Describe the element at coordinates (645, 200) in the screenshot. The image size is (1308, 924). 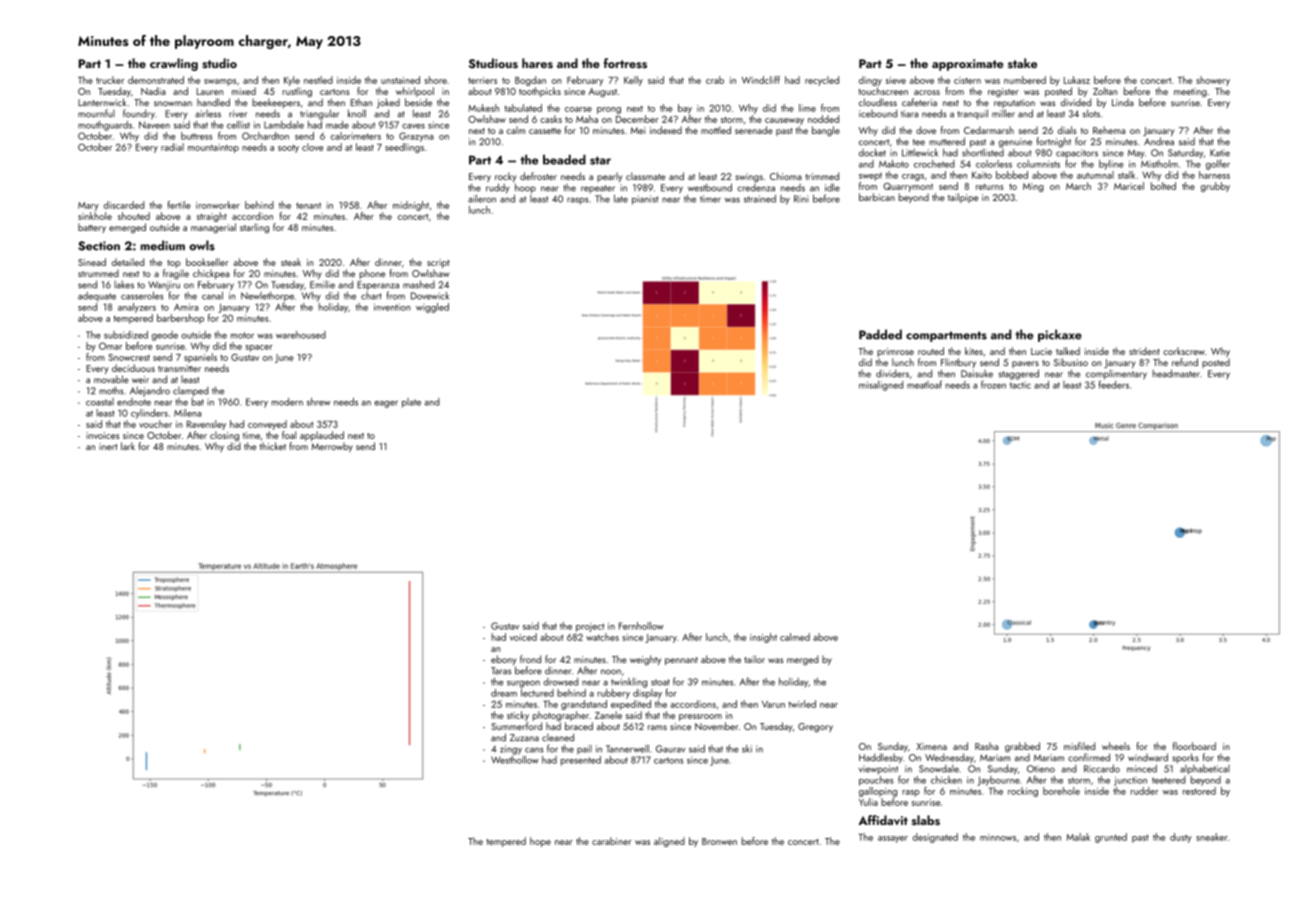
I see `pianist` at that location.
